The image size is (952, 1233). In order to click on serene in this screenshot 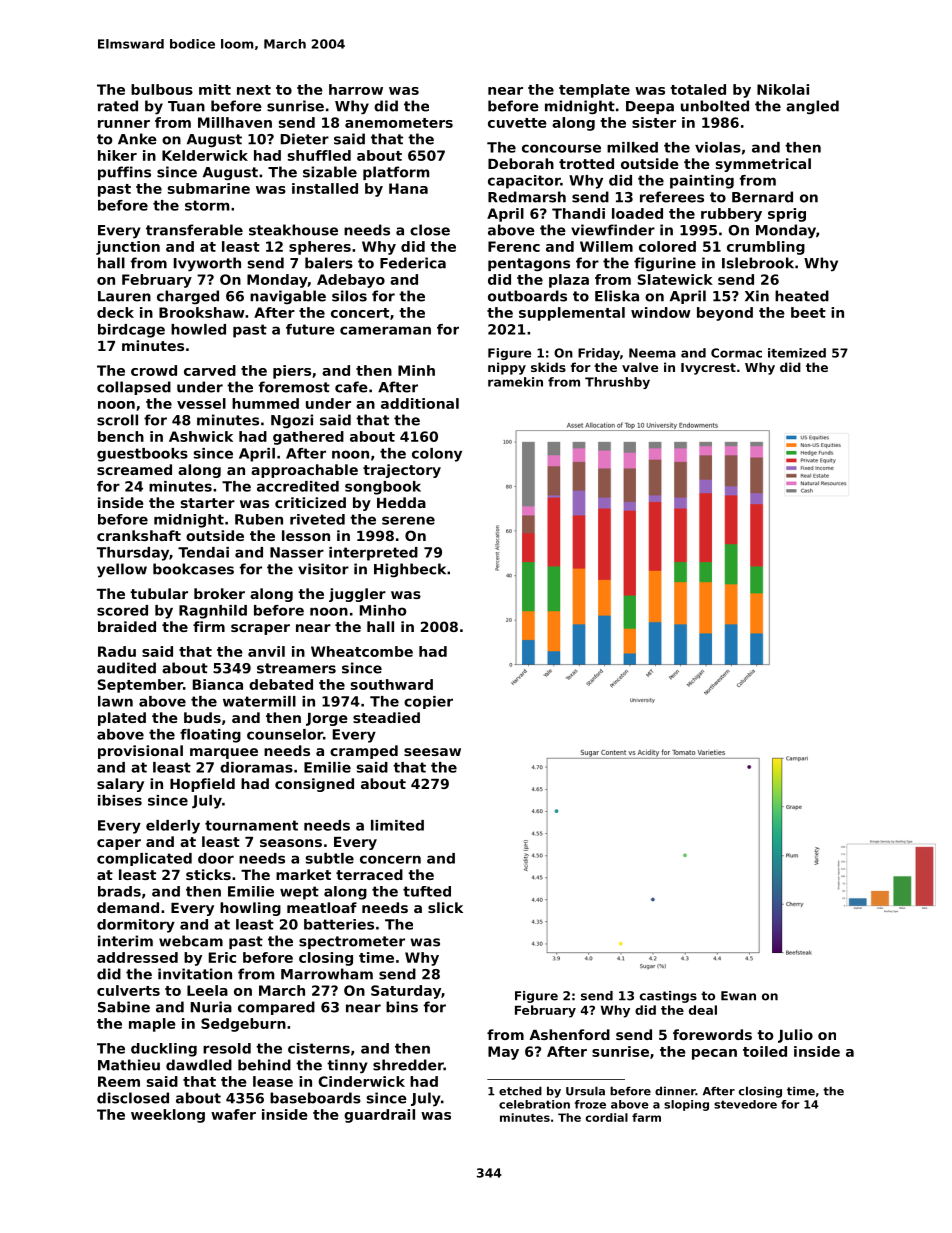, I will do `click(408, 520)`.
